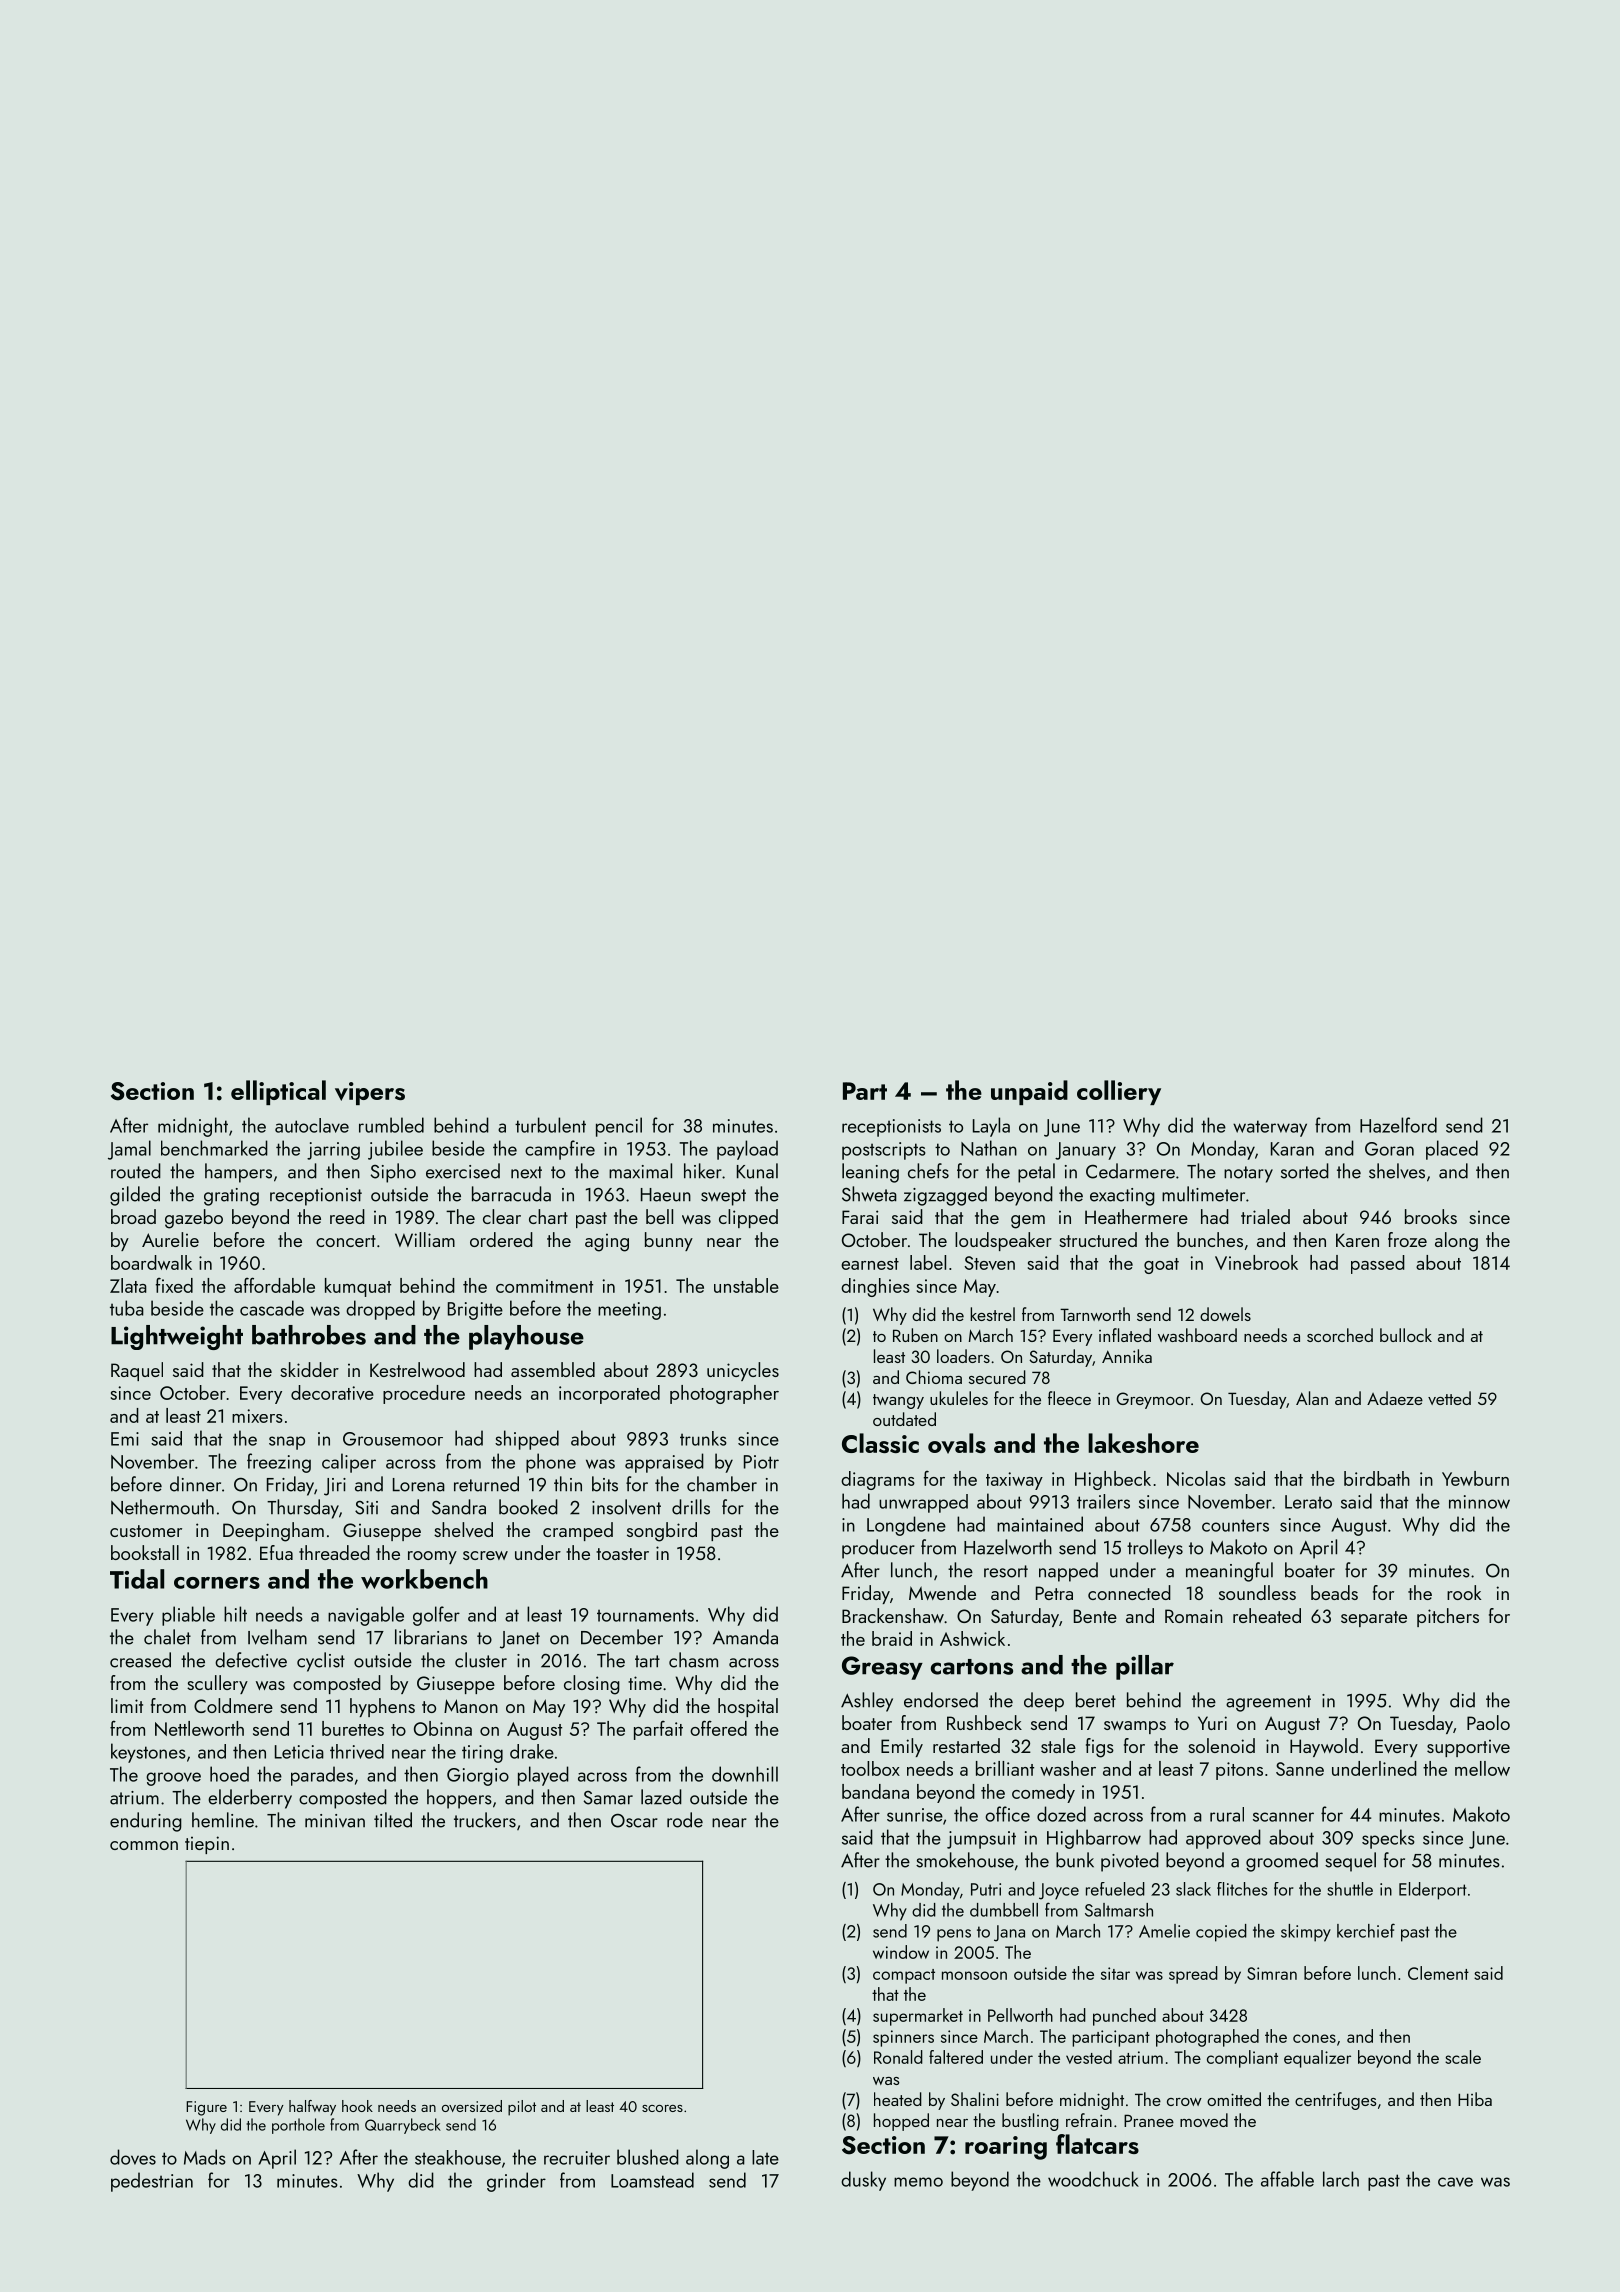 The image size is (1620, 2292). I want to click on vipers, so click(370, 1093).
